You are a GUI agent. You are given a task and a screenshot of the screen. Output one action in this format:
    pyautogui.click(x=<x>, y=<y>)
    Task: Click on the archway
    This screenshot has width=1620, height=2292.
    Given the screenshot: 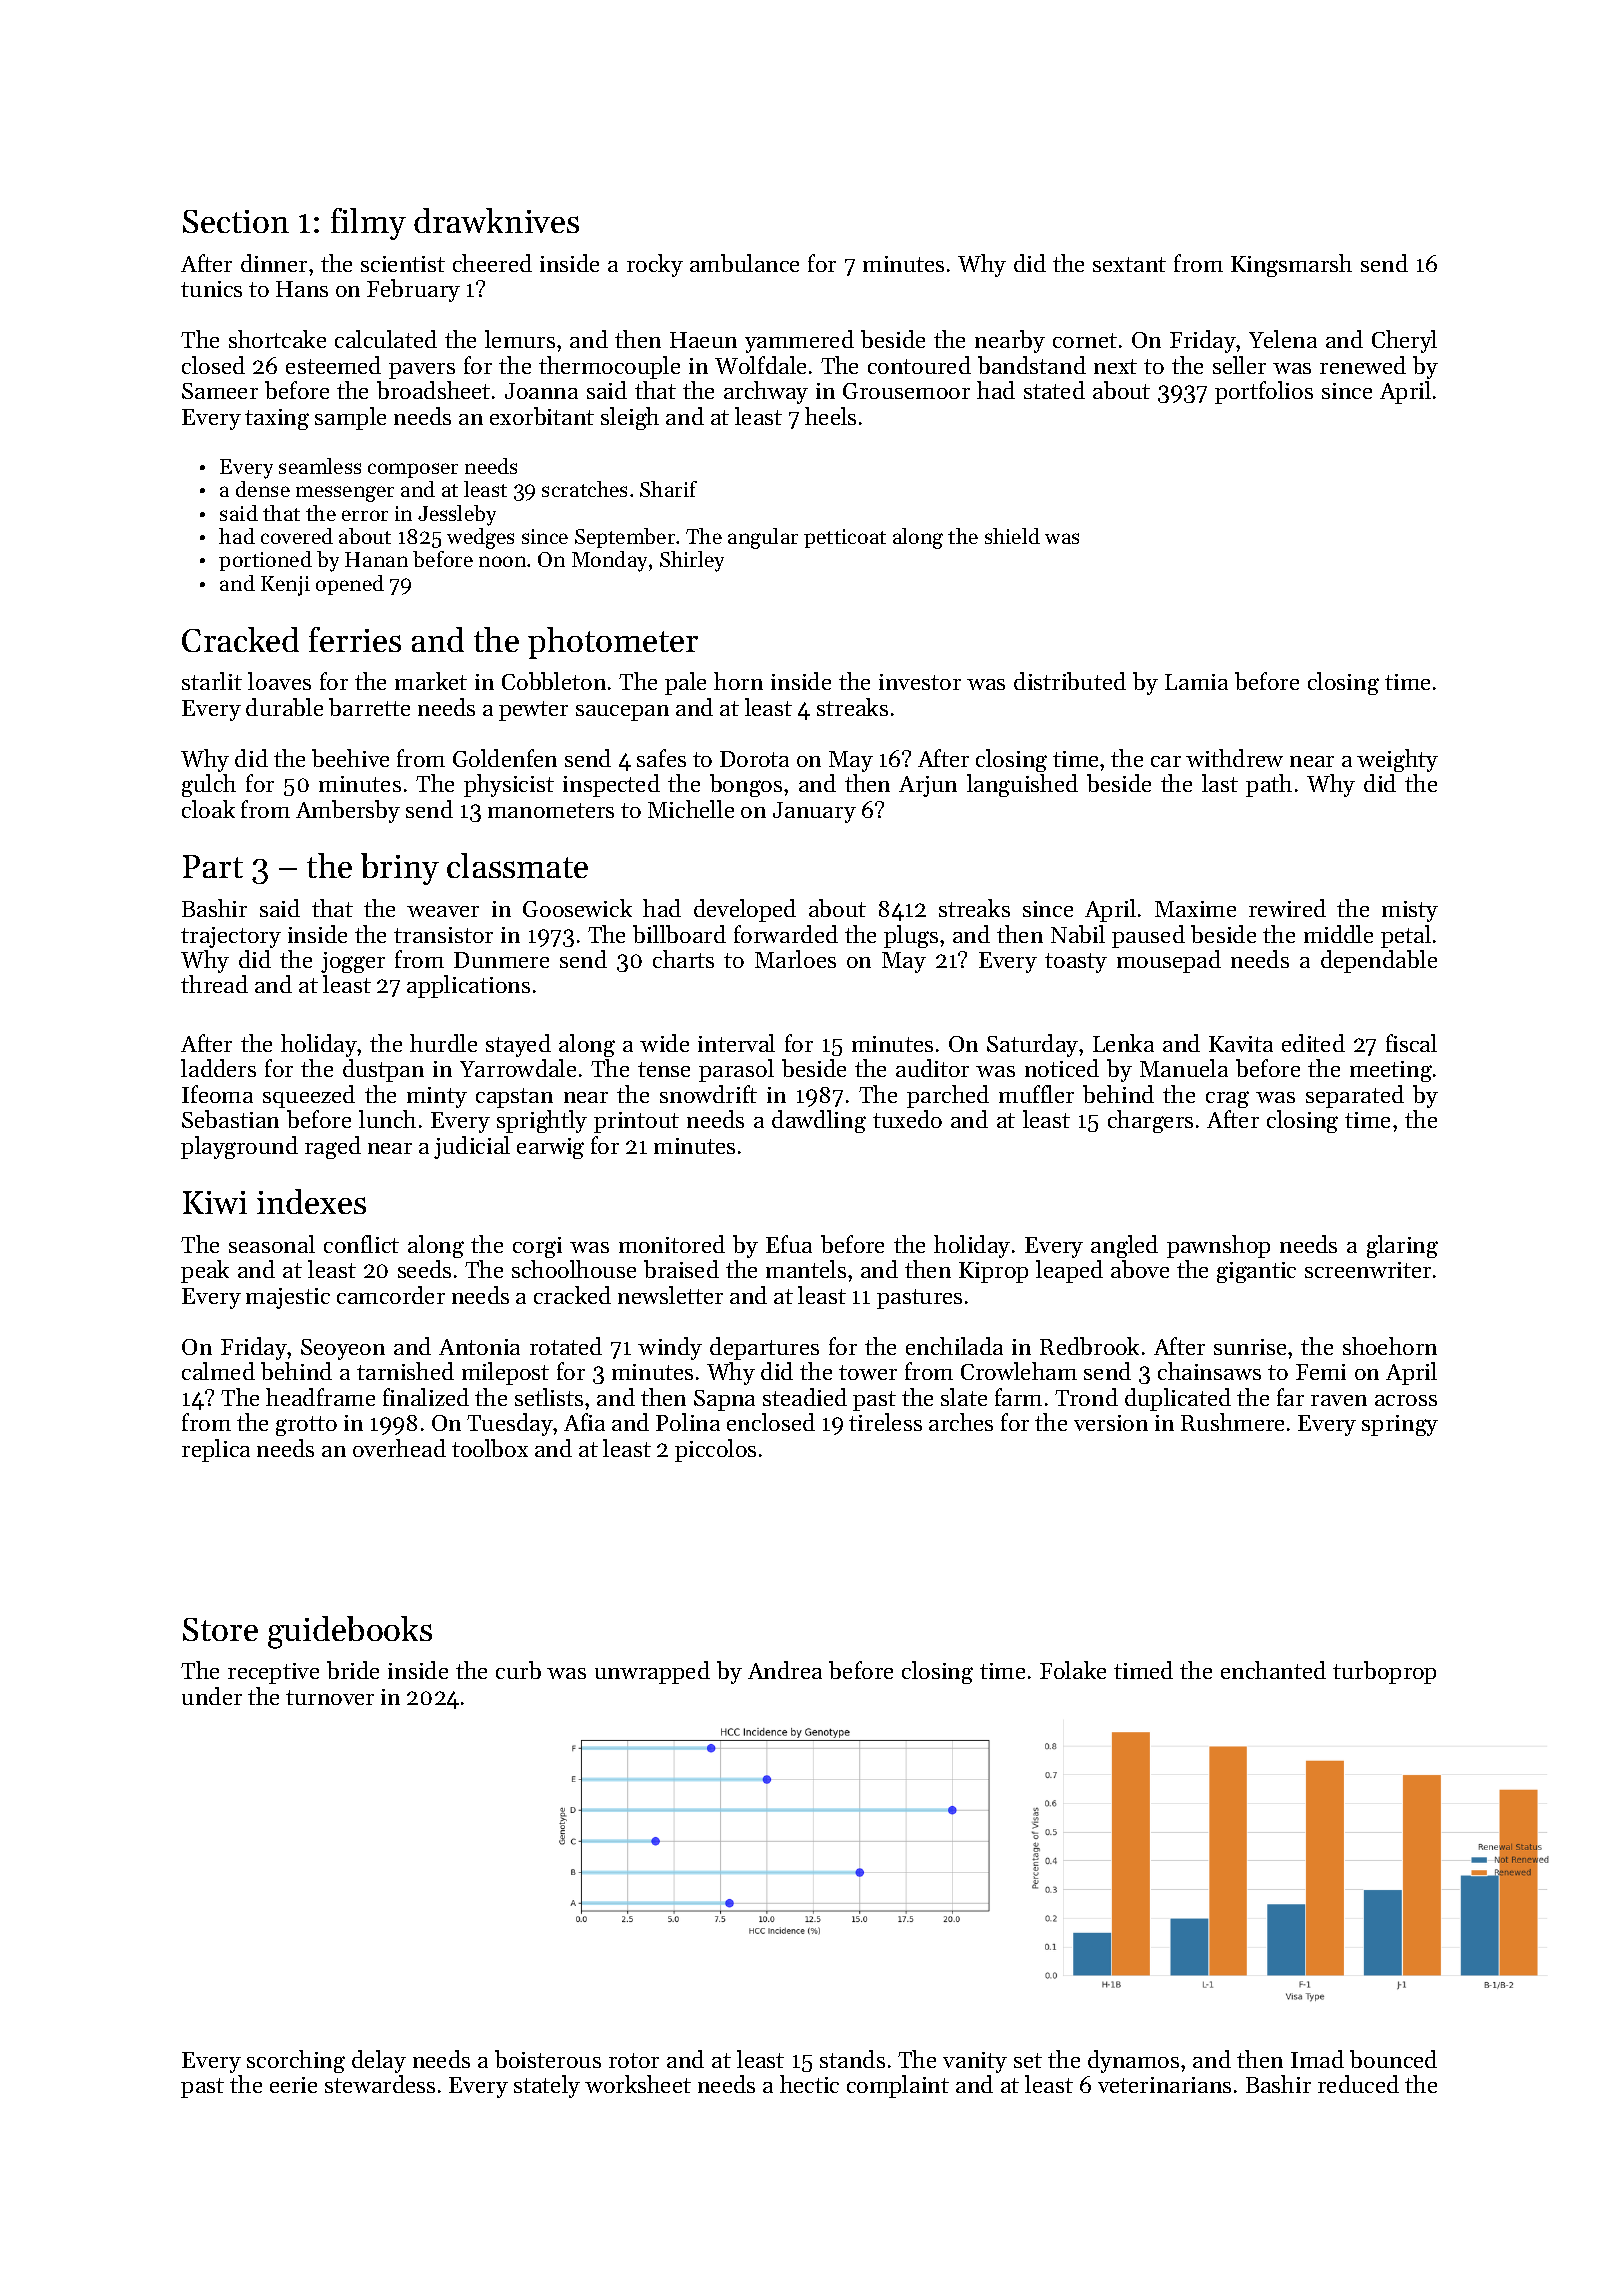 What is the action you would take?
    pyautogui.click(x=766, y=392)
